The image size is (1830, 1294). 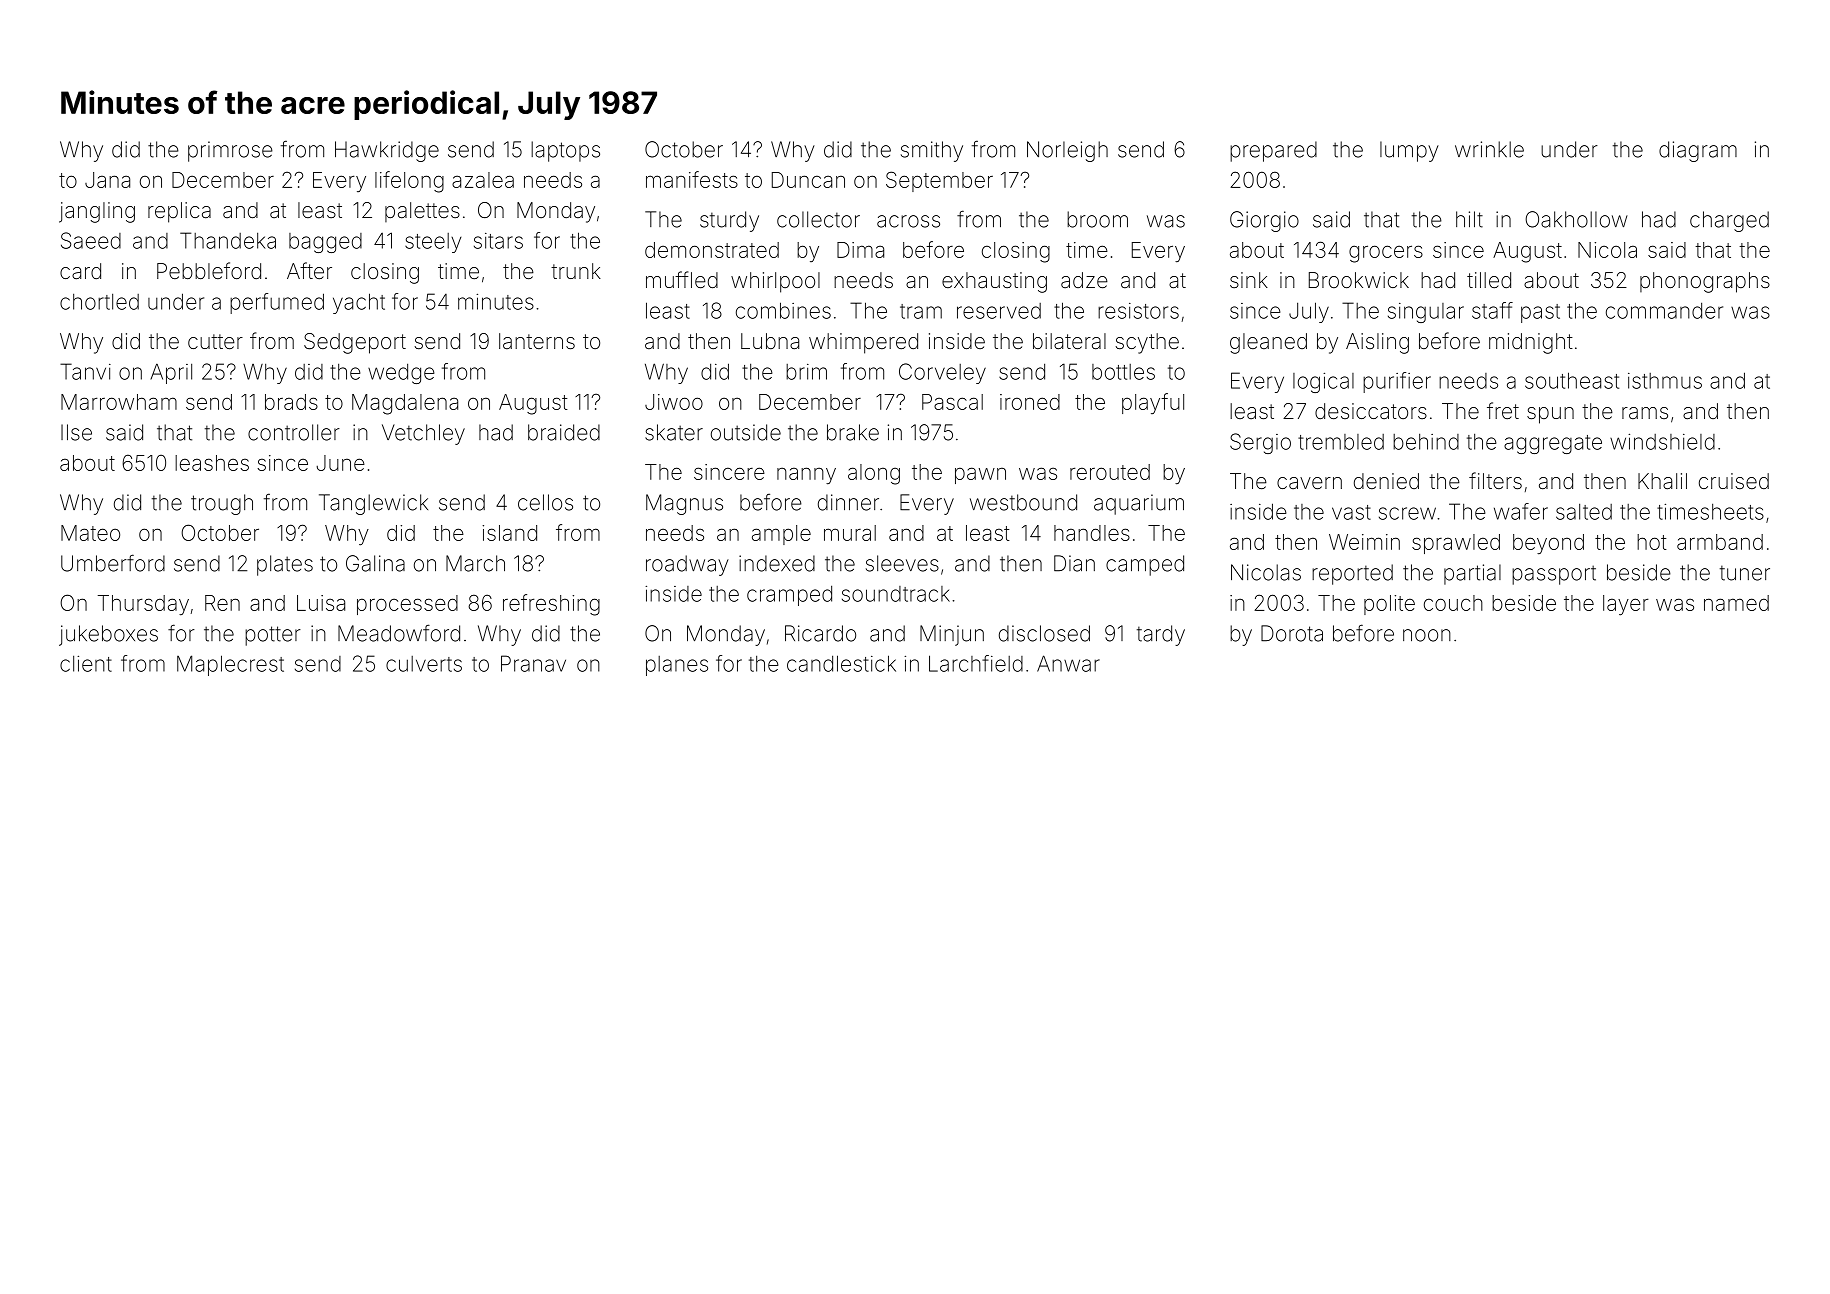 What do you see at coordinates (1067, 151) in the page?
I see `Norleigh` at bounding box center [1067, 151].
